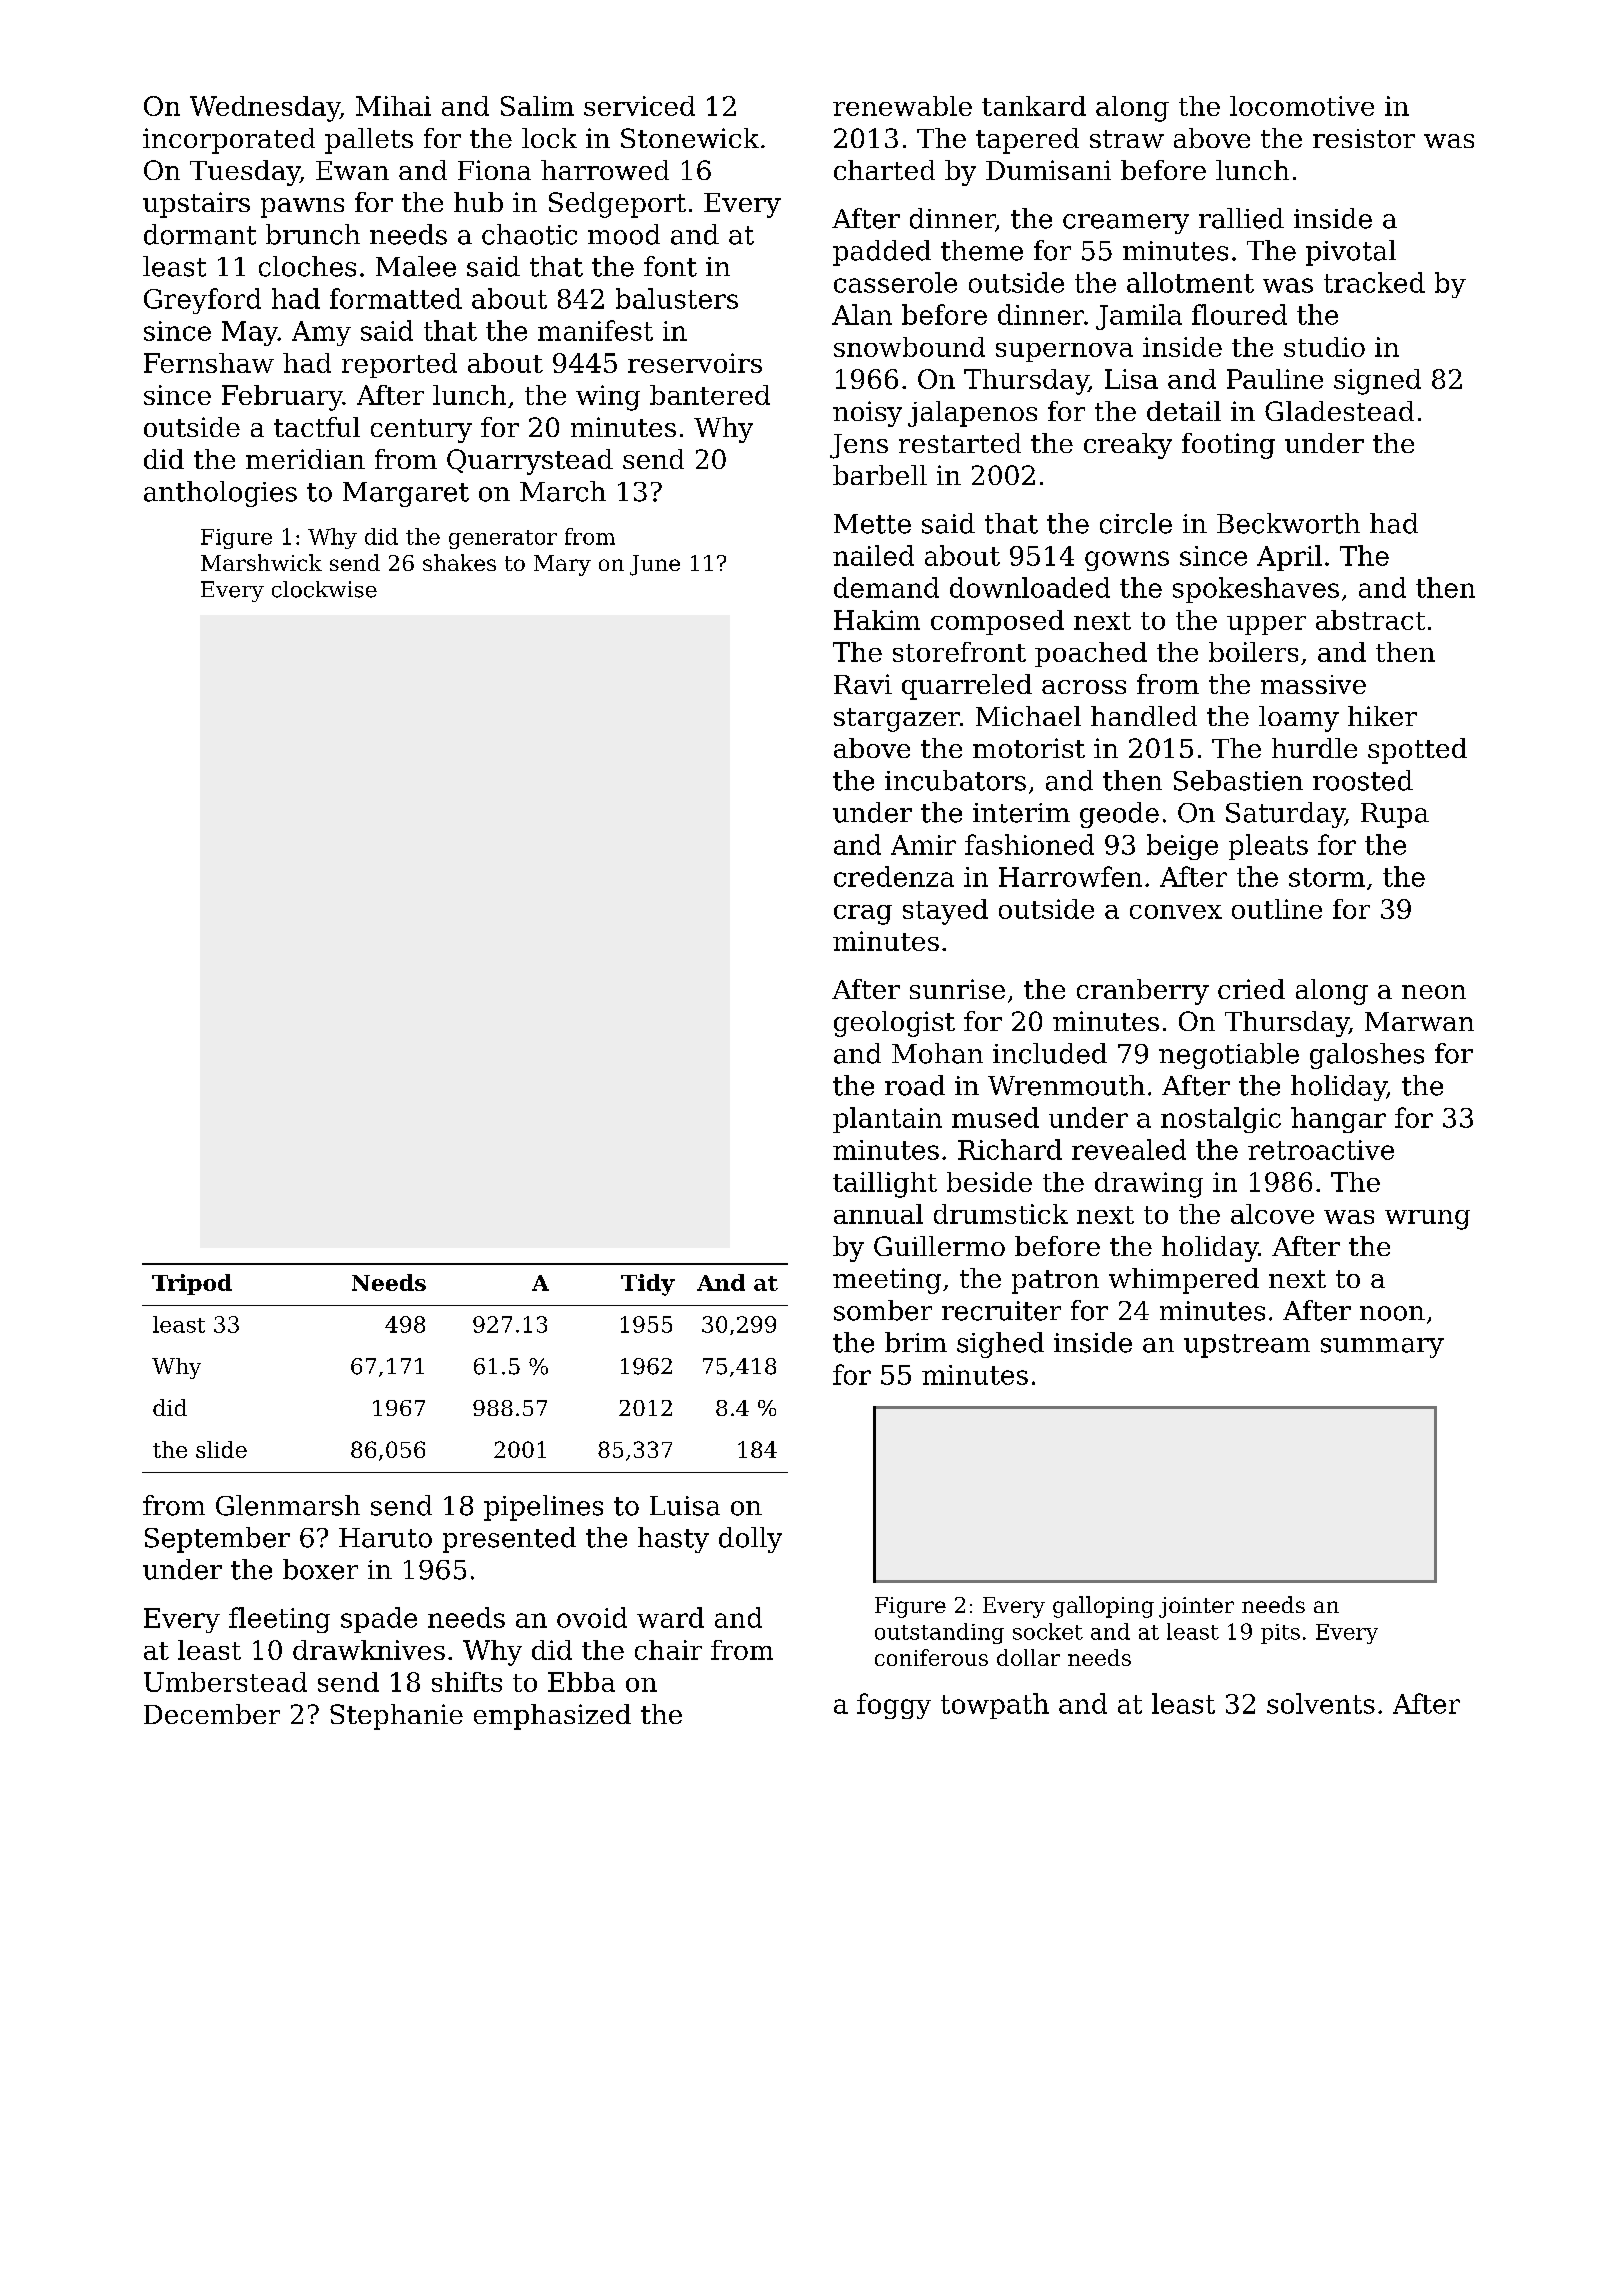 The height and width of the screenshot is (2292, 1620). Describe the element at coordinates (1241, 218) in the screenshot. I see `rallied` at that location.
